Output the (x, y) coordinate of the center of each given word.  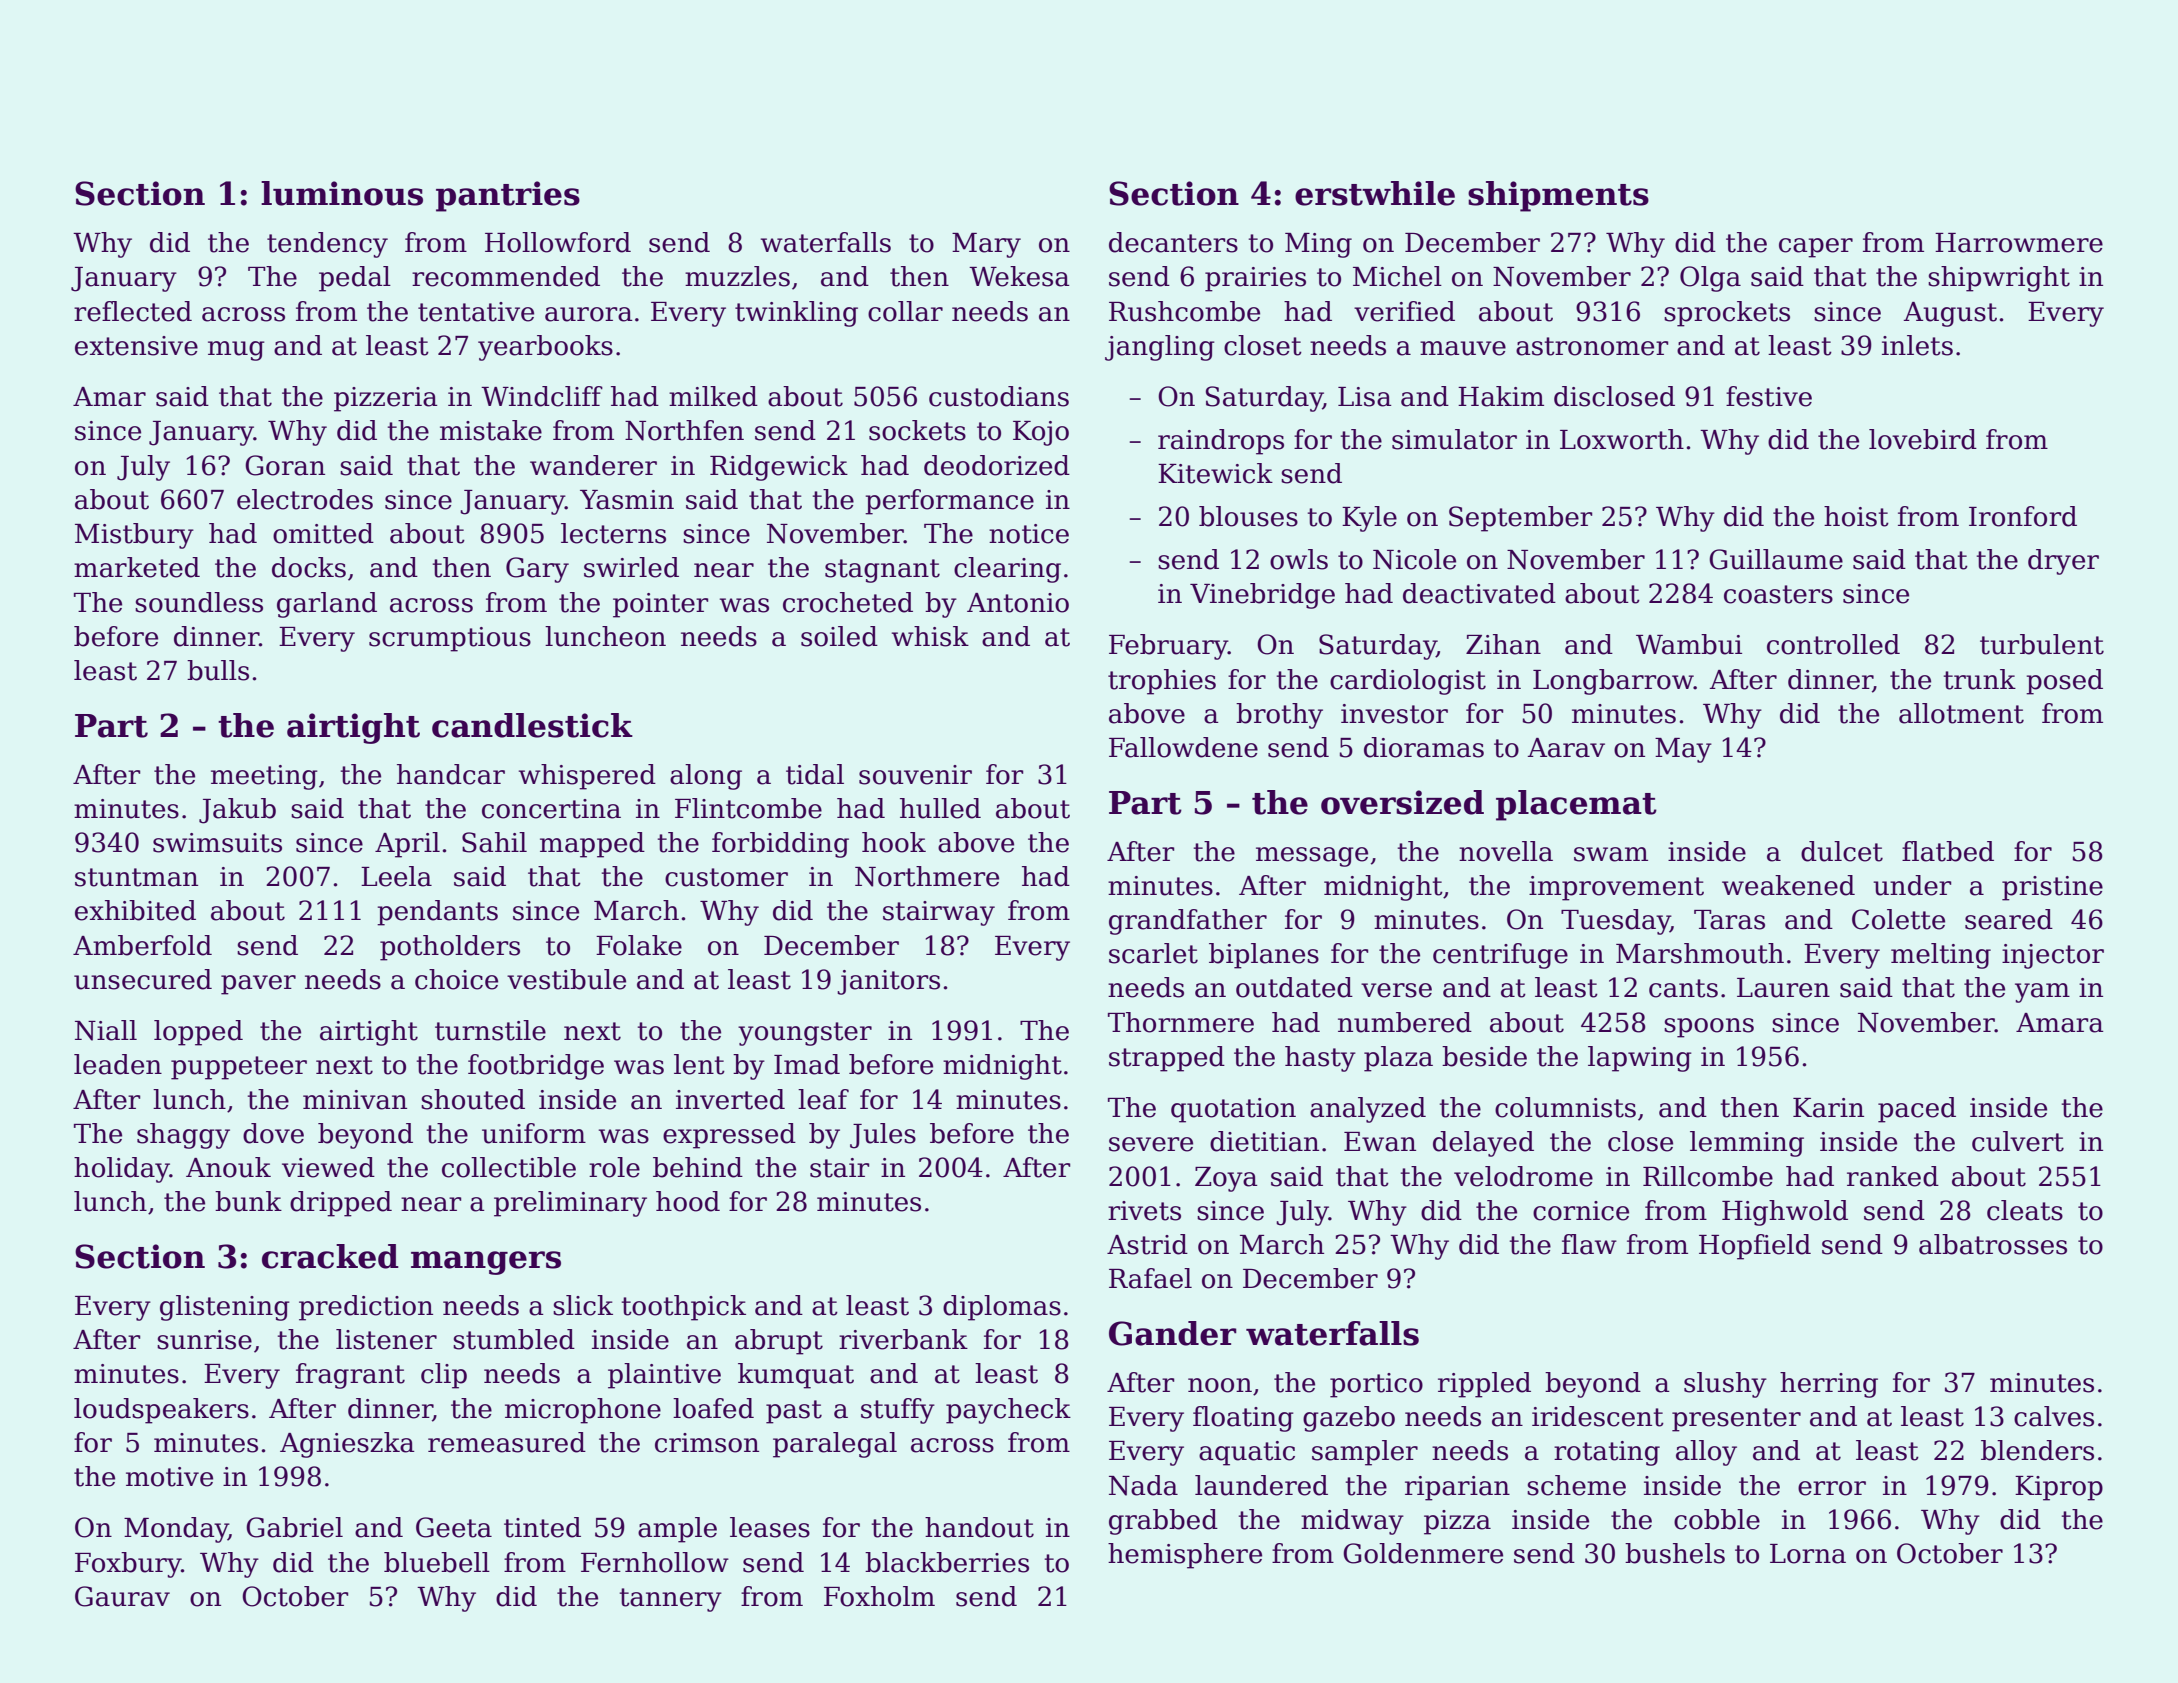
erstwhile (1375, 193)
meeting (264, 777)
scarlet (1153, 953)
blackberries (947, 1562)
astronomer (1592, 346)
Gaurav (122, 1596)
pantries (508, 196)
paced (1917, 1110)
